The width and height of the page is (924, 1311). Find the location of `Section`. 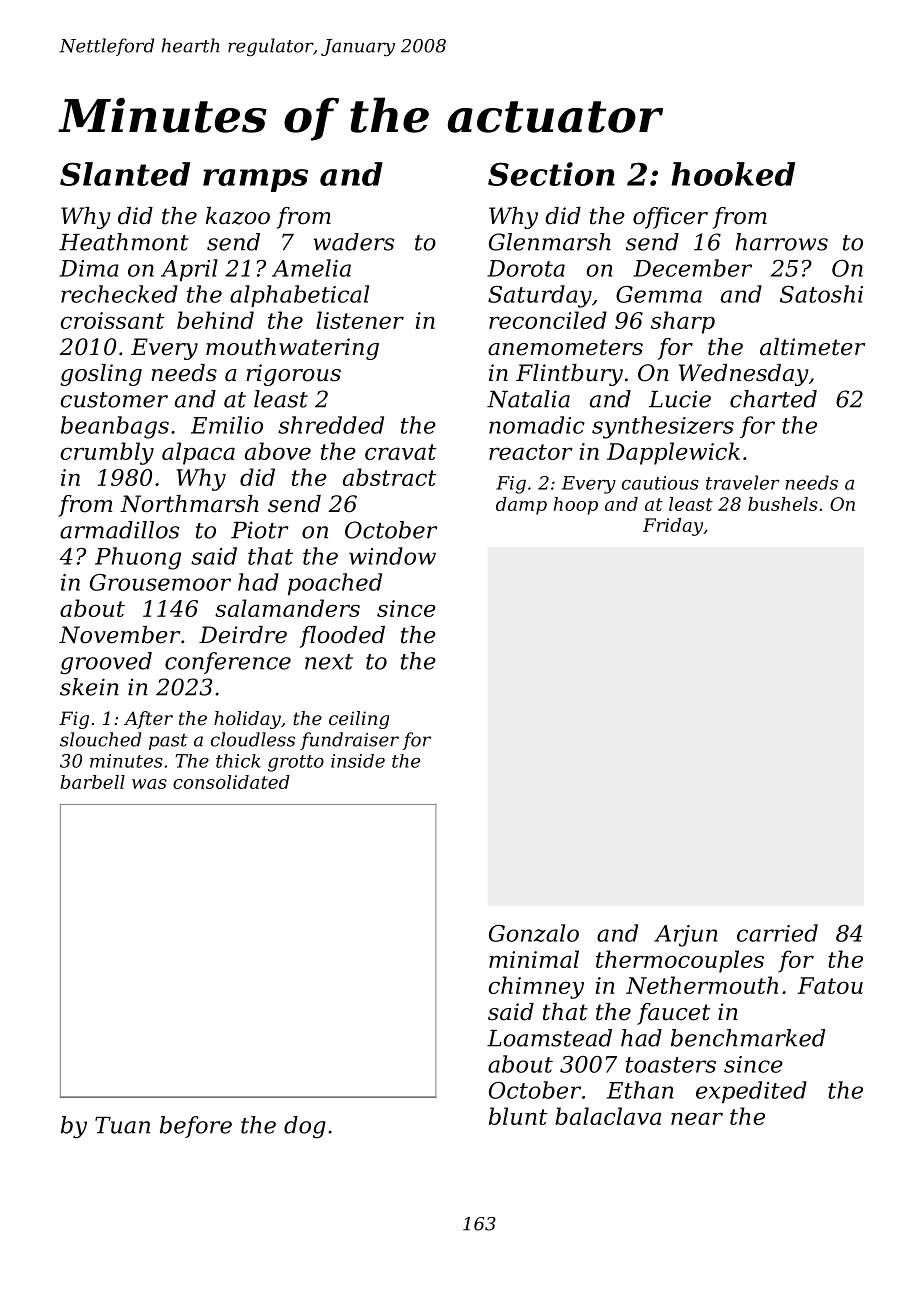

Section is located at coordinates (551, 174).
